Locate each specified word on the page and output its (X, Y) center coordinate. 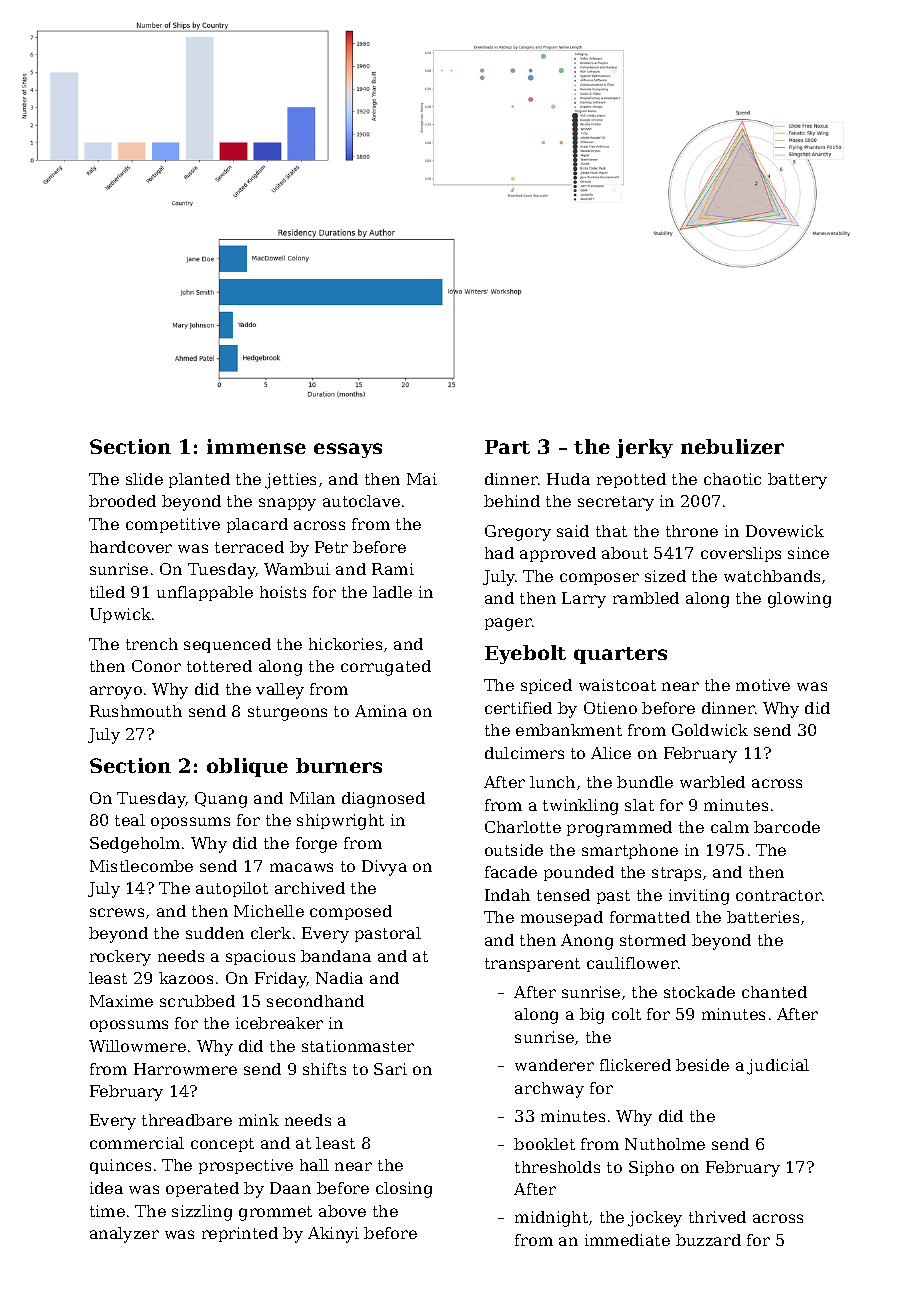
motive (763, 685)
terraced (249, 547)
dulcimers (524, 753)
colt (626, 1014)
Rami (393, 569)
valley (280, 691)
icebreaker (279, 1023)
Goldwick (710, 730)
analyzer (124, 1235)
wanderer (554, 1065)
